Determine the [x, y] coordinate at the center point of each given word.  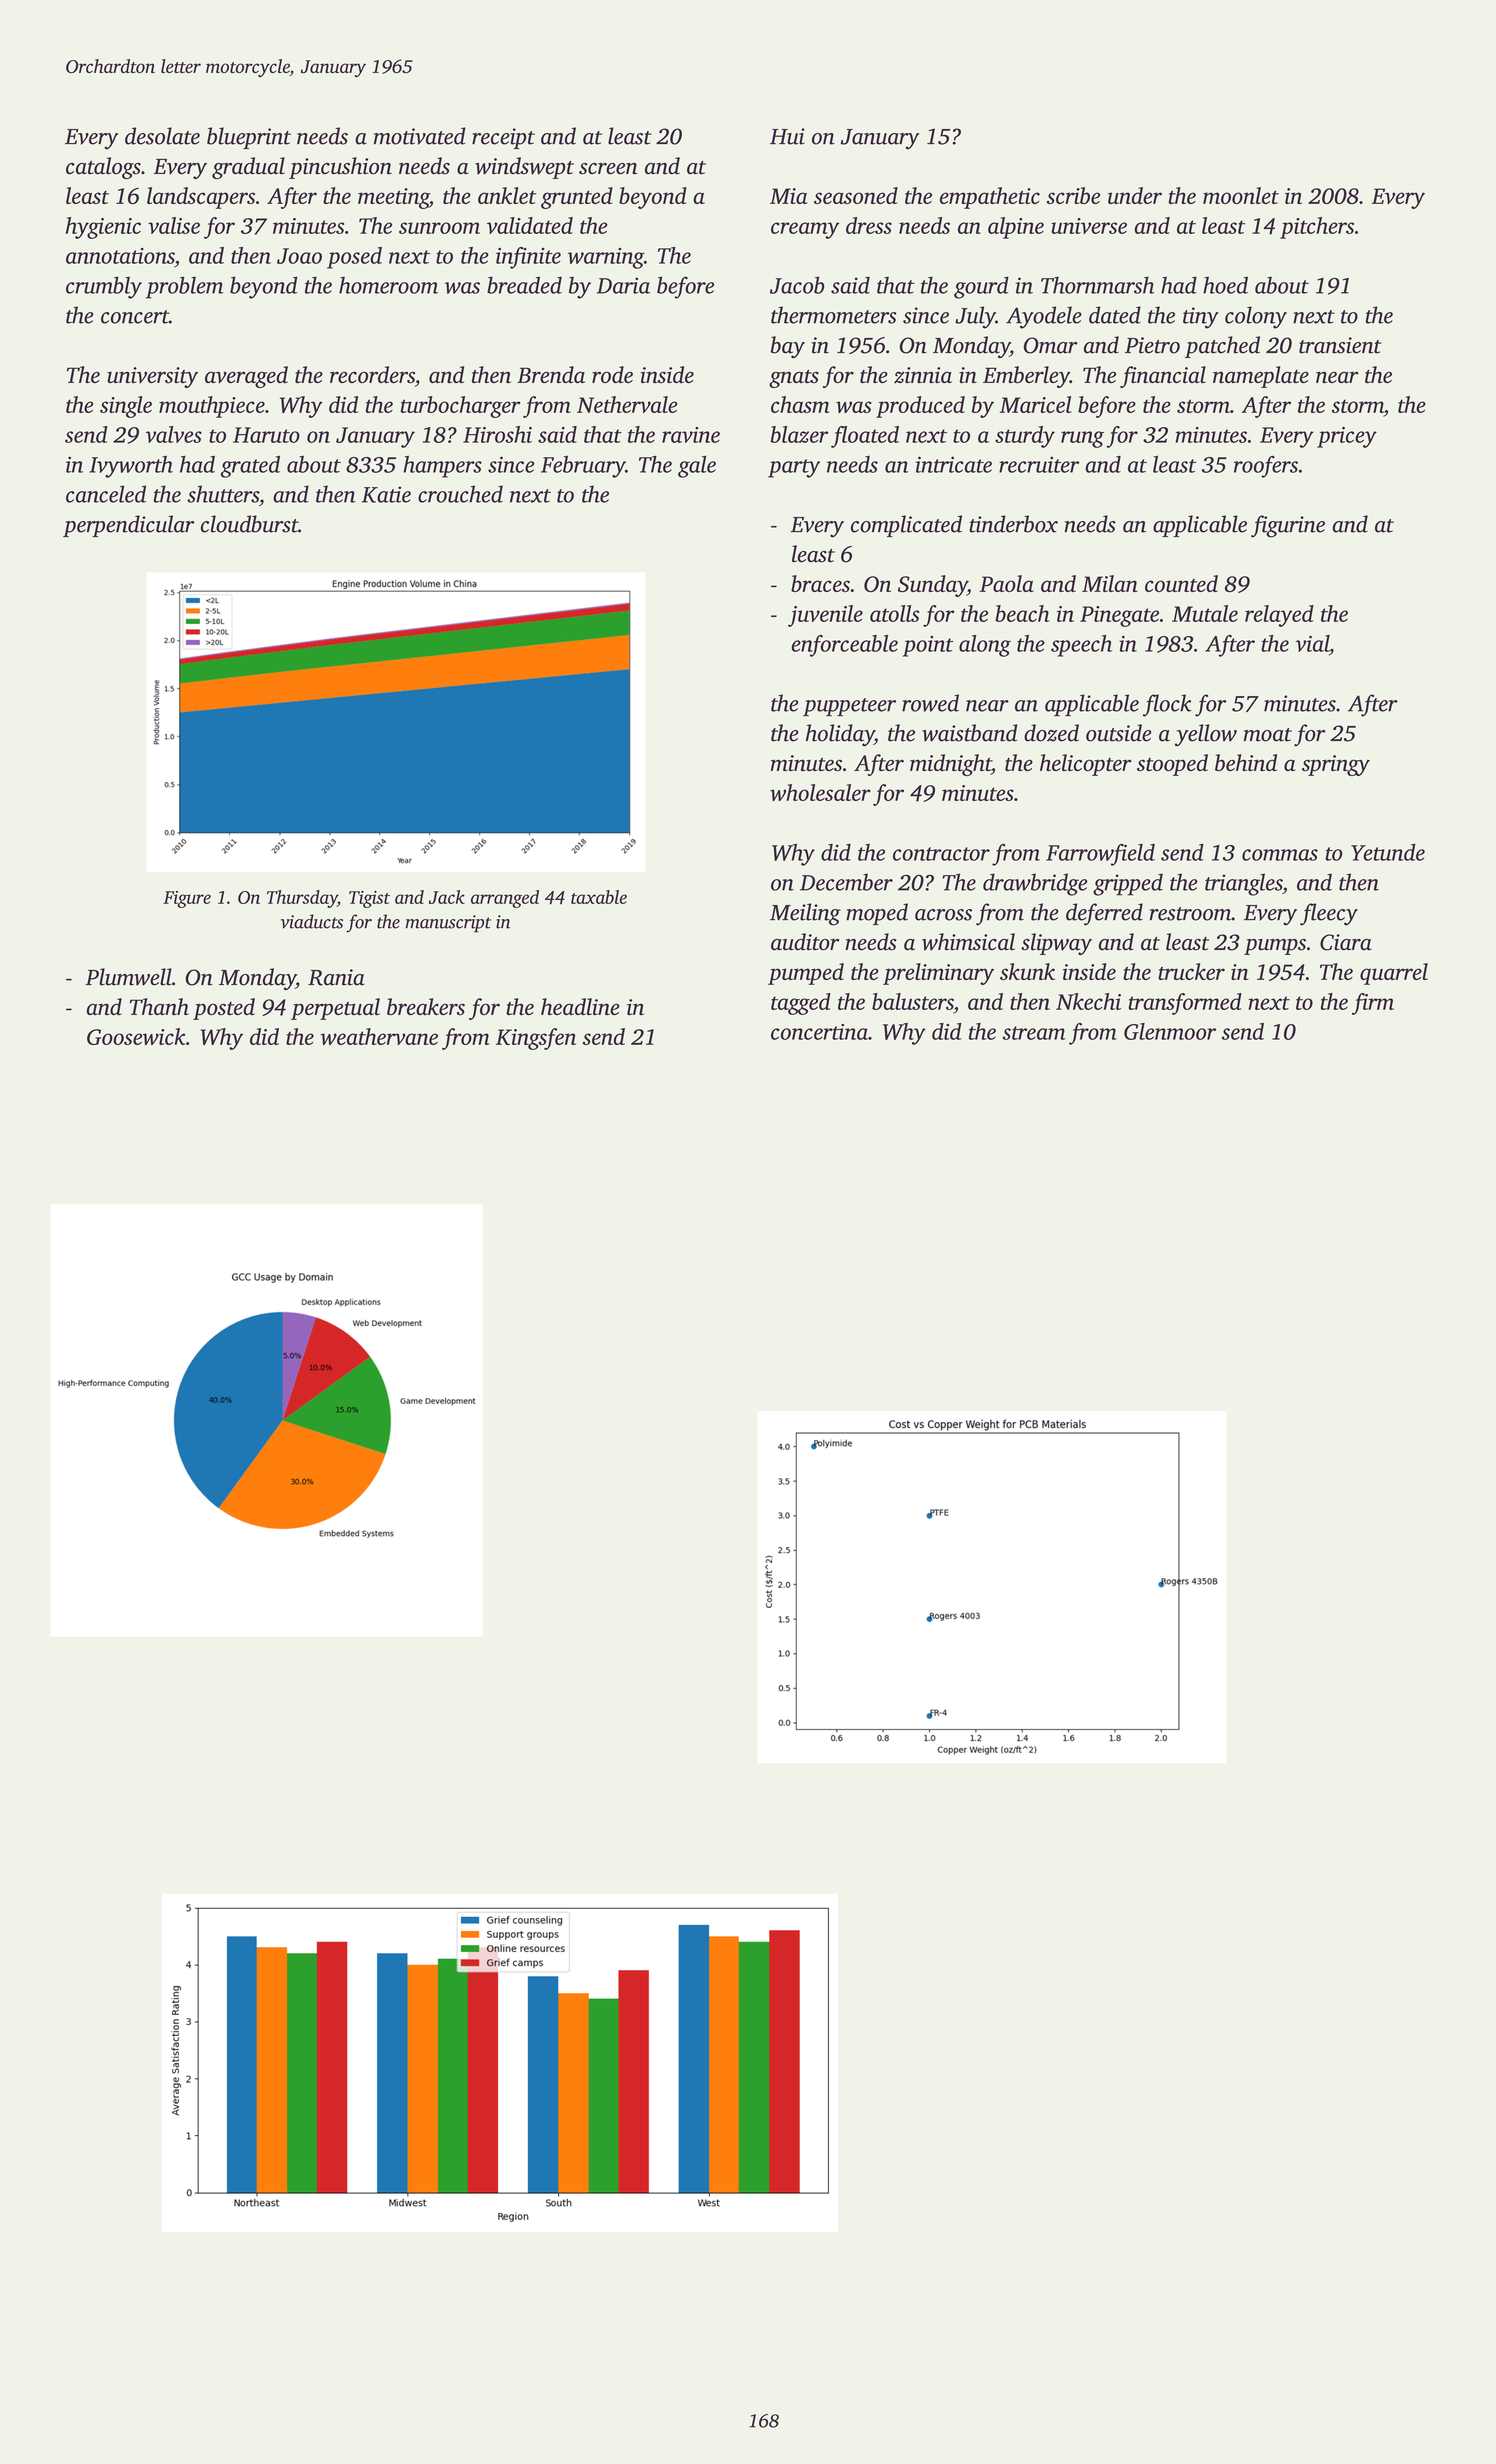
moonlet [1241, 195]
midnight [950, 765]
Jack [447, 897]
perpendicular [129, 526]
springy [1336, 765]
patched [1222, 347]
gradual [248, 168]
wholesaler [820, 792]
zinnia [923, 375]
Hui [787, 136]
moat [1268, 735]
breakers [426, 1007]
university [152, 377]
